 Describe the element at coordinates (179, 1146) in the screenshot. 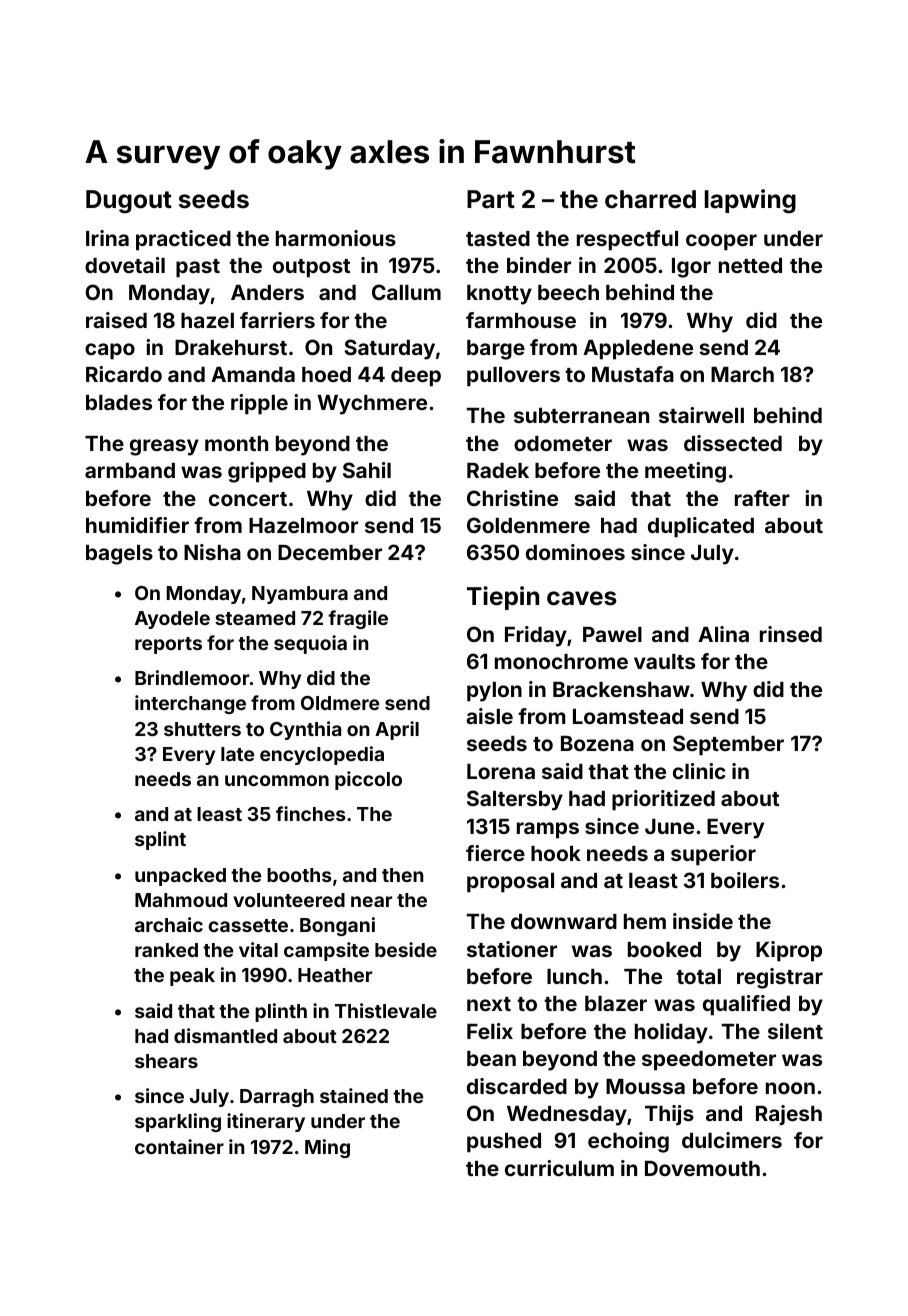

I see `container` at that location.
